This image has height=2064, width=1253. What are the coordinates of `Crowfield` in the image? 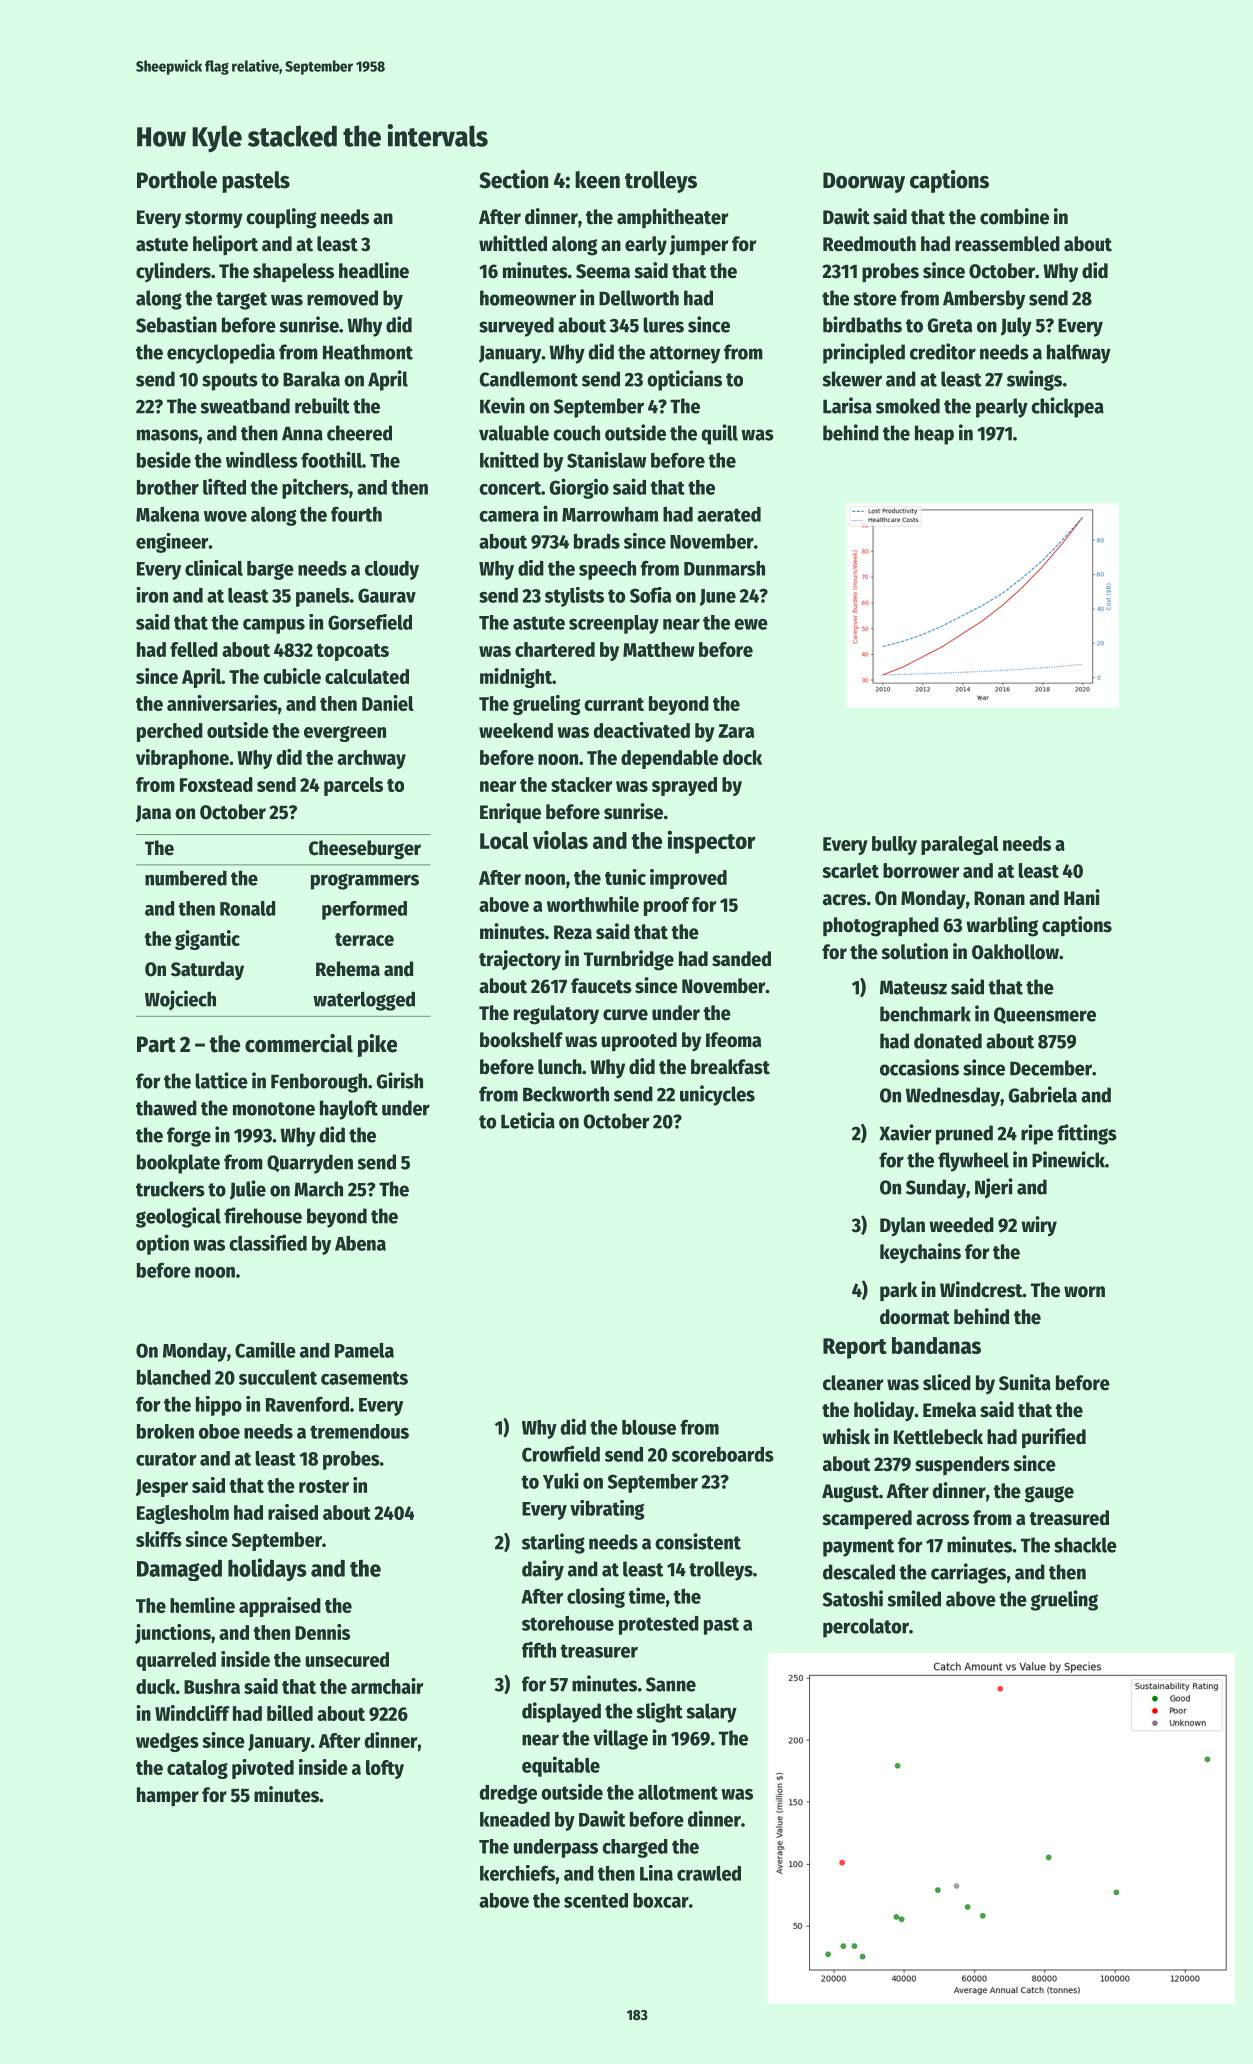 It's located at (561, 1453).
